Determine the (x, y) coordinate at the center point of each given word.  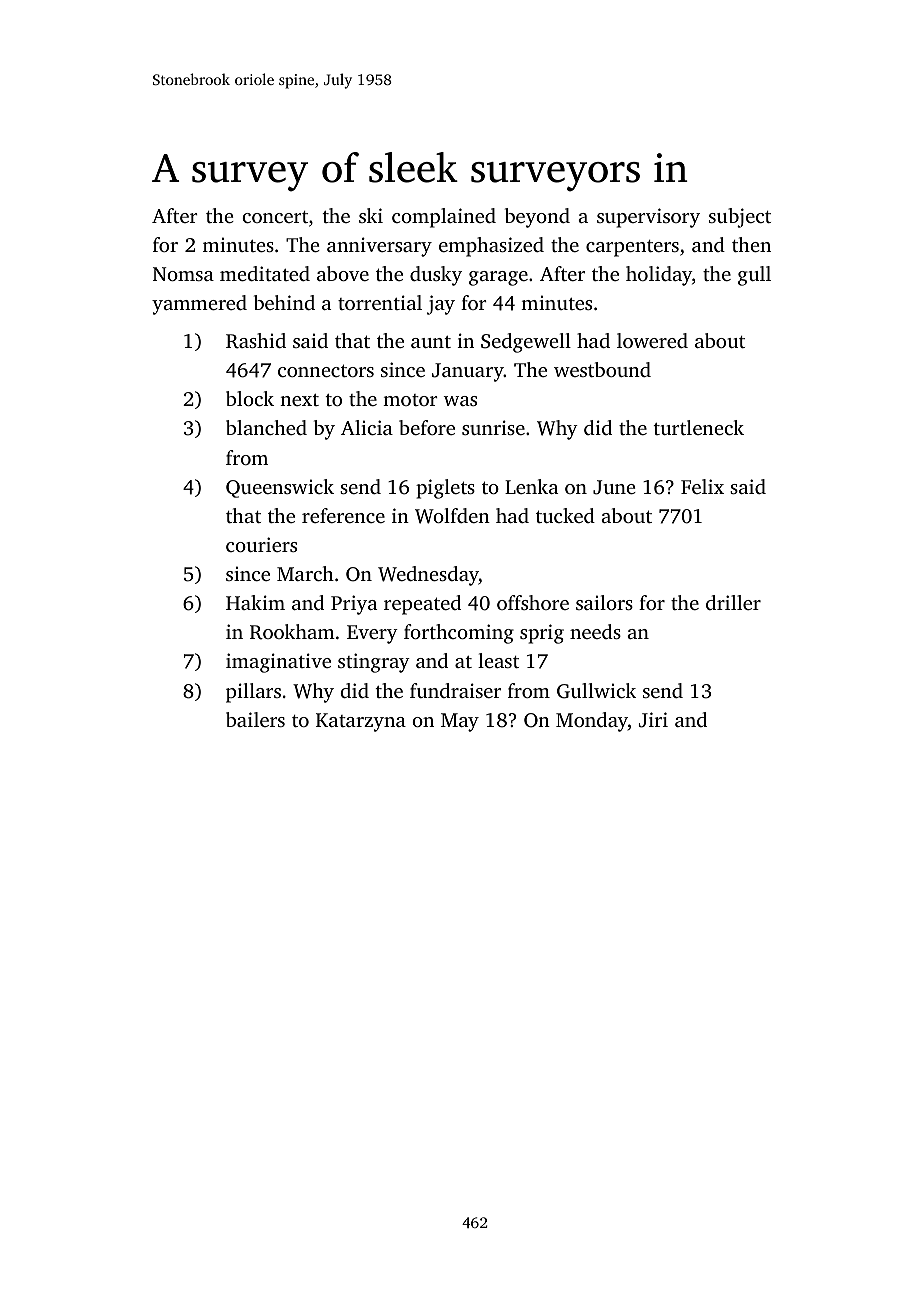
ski (371, 215)
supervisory (648, 218)
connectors (326, 370)
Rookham (292, 632)
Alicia (367, 427)
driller (733, 602)
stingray (374, 663)
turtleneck (698, 427)
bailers (255, 719)
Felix (702, 486)
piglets (445, 489)
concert (275, 217)
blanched (266, 427)
